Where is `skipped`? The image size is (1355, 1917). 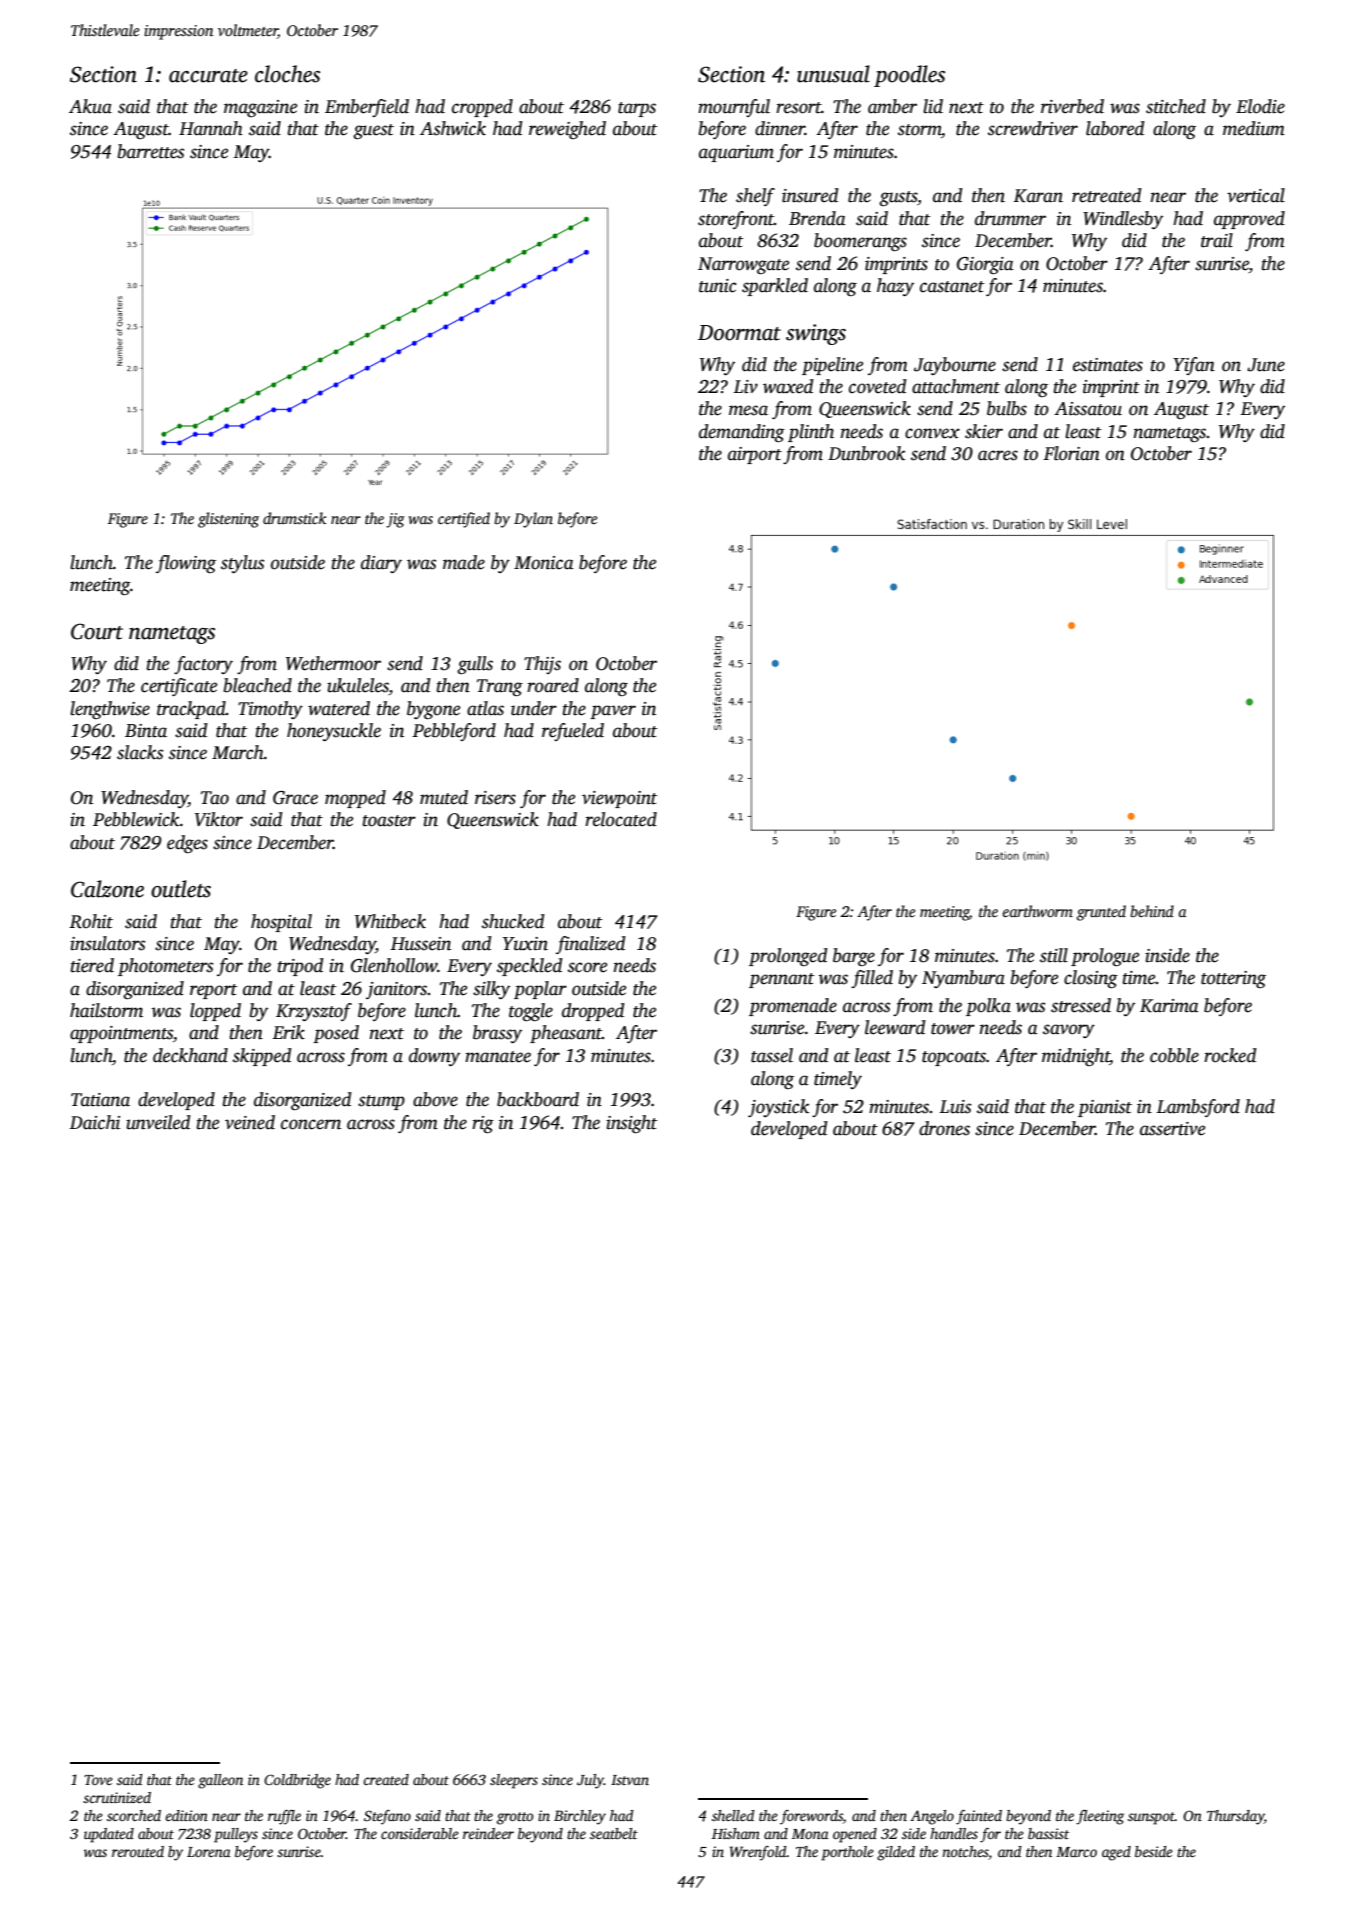 skipped is located at coordinates (262, 1057).
